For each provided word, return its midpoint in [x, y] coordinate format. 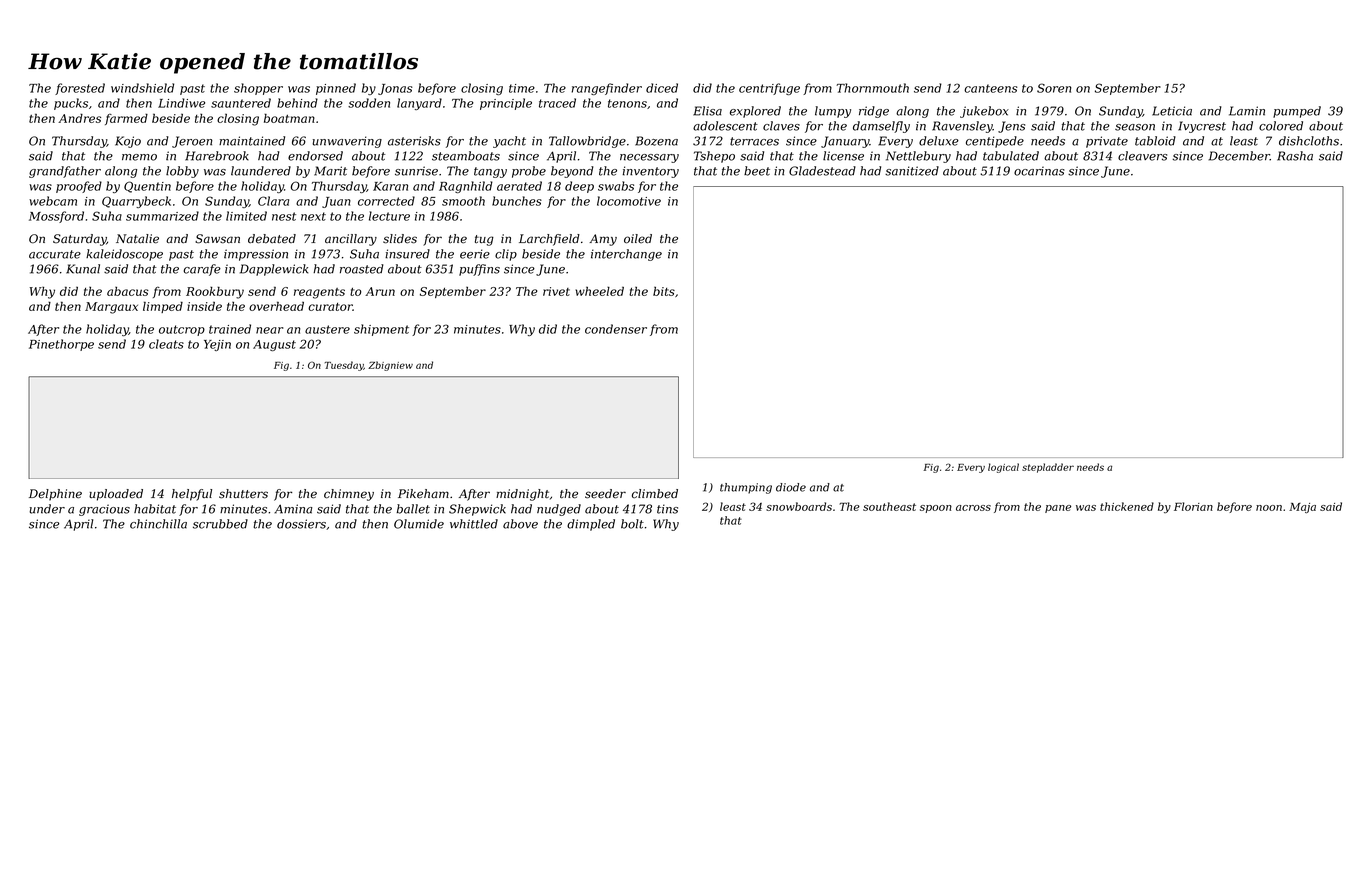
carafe [202, 270]
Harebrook [217, 156]
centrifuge [769, 89]
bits [664, 291]
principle [506, 104]
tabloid [1155, 141]
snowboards [799, 506]
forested [80, 89]
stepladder [1048, 468]
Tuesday [344, 366]
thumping [746, 488]
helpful [192, 495]
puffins [479, 270]
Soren [1054, 88]
